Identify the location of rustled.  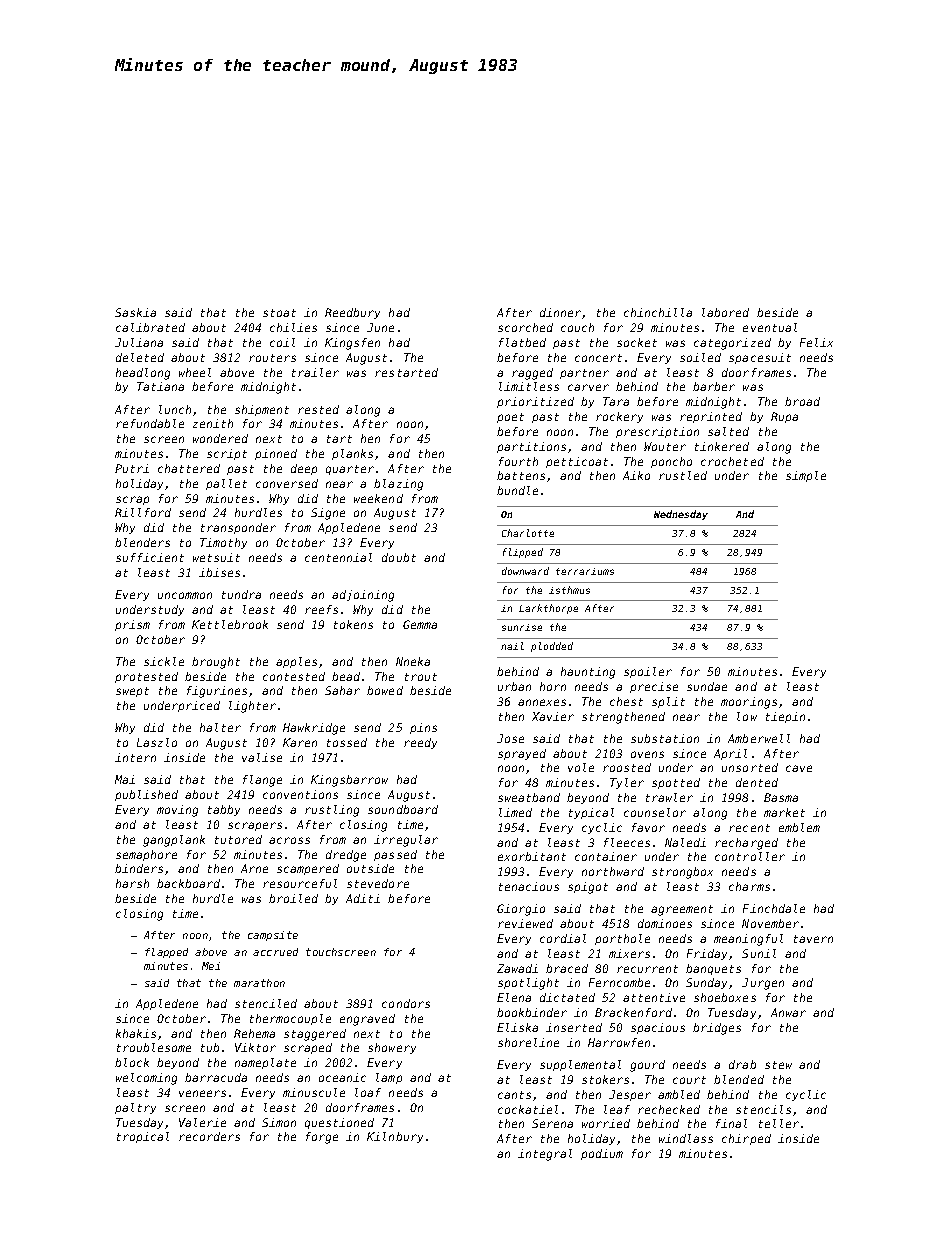
(683, 475).
